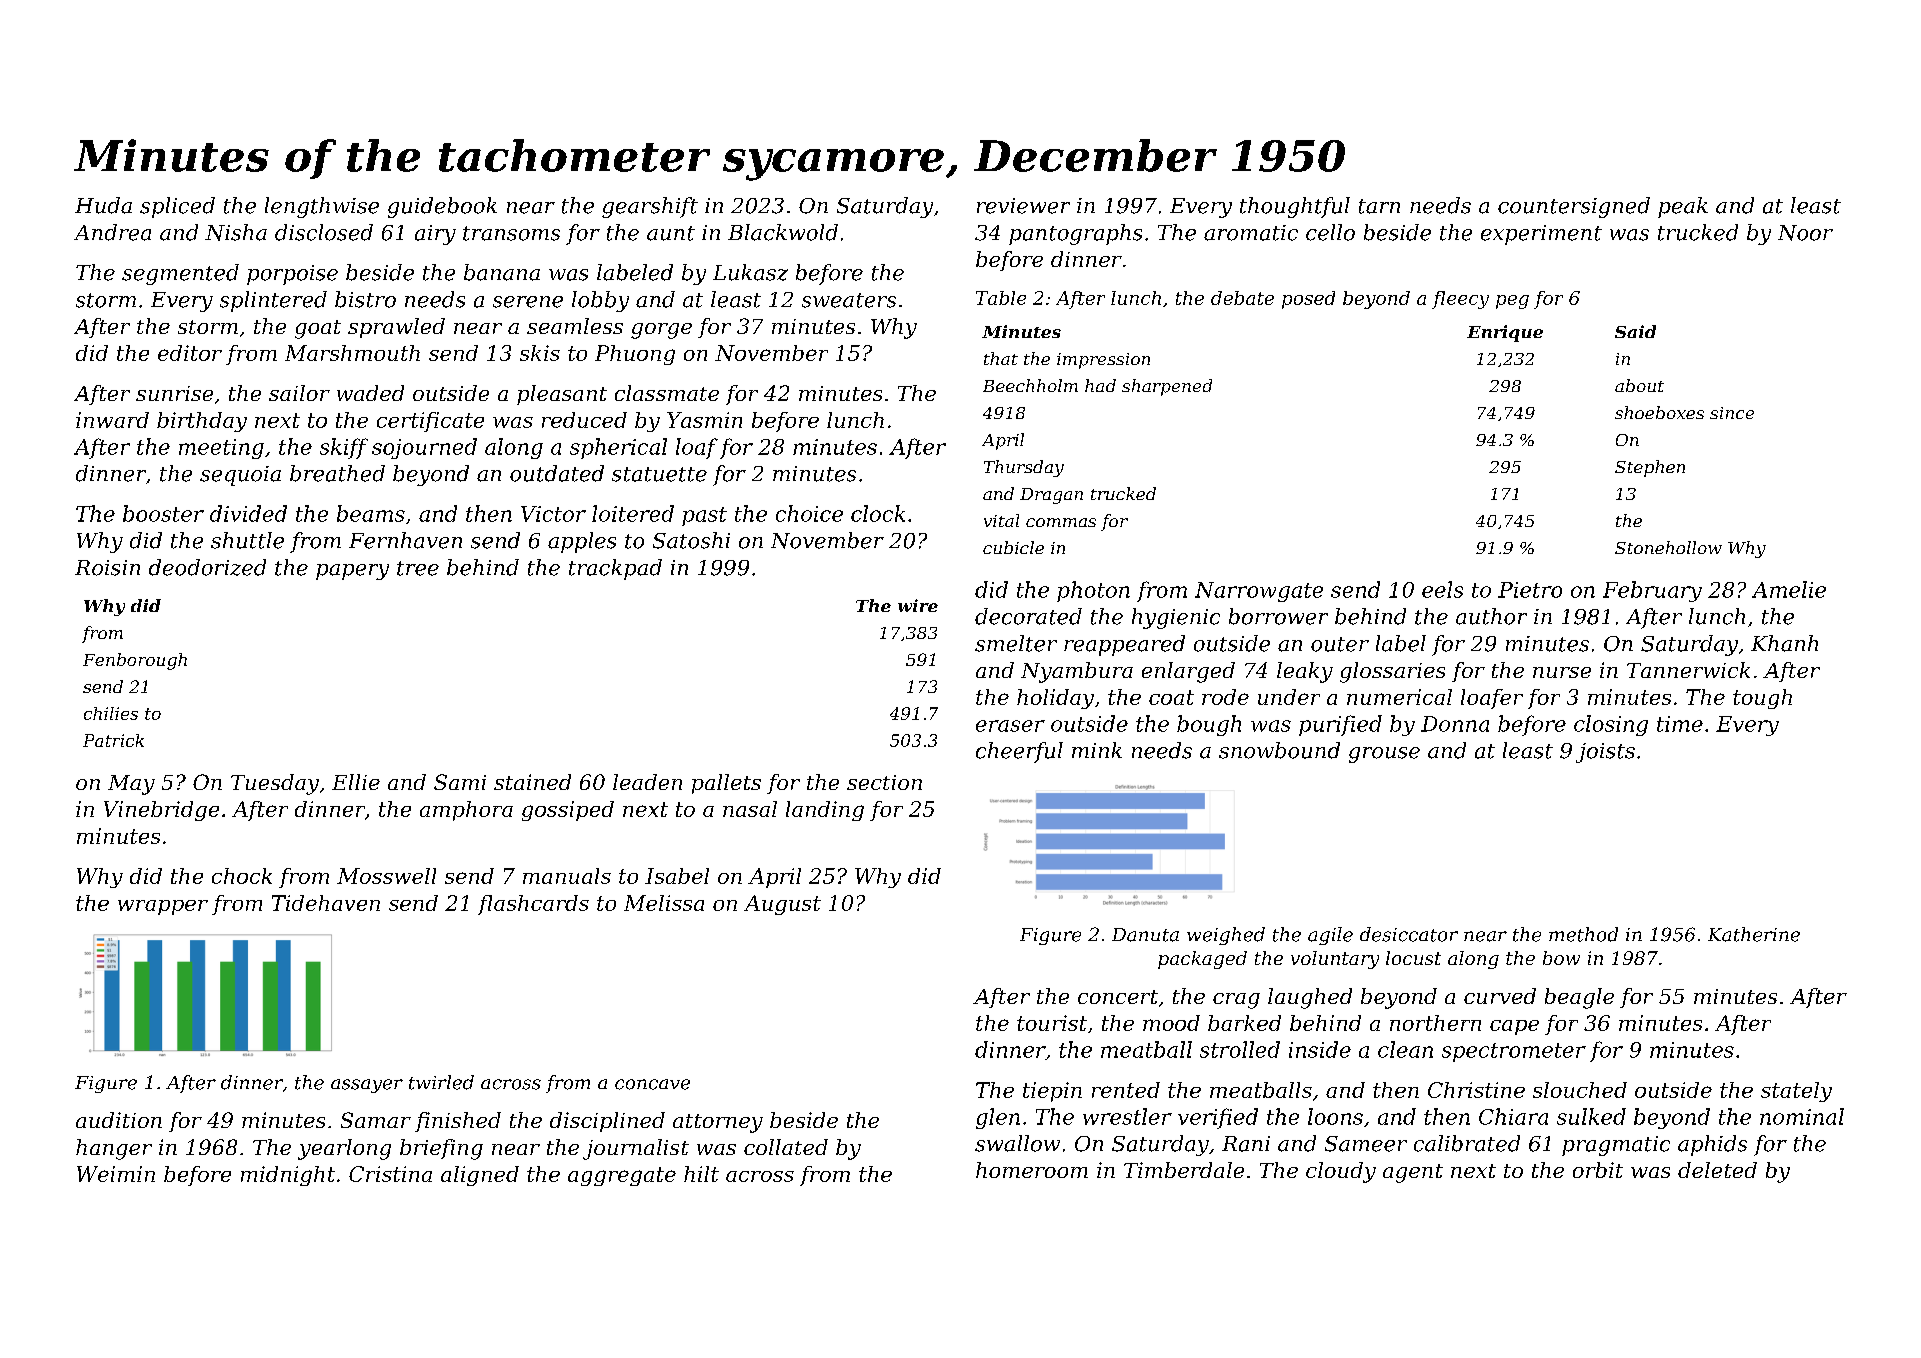 Image resolution: width=1921 pixels, height=1358 pixels. What do you see at coordinates (783, 232) in the screenshot?
I see `Blackwold` at bounding box center [783, 232].
